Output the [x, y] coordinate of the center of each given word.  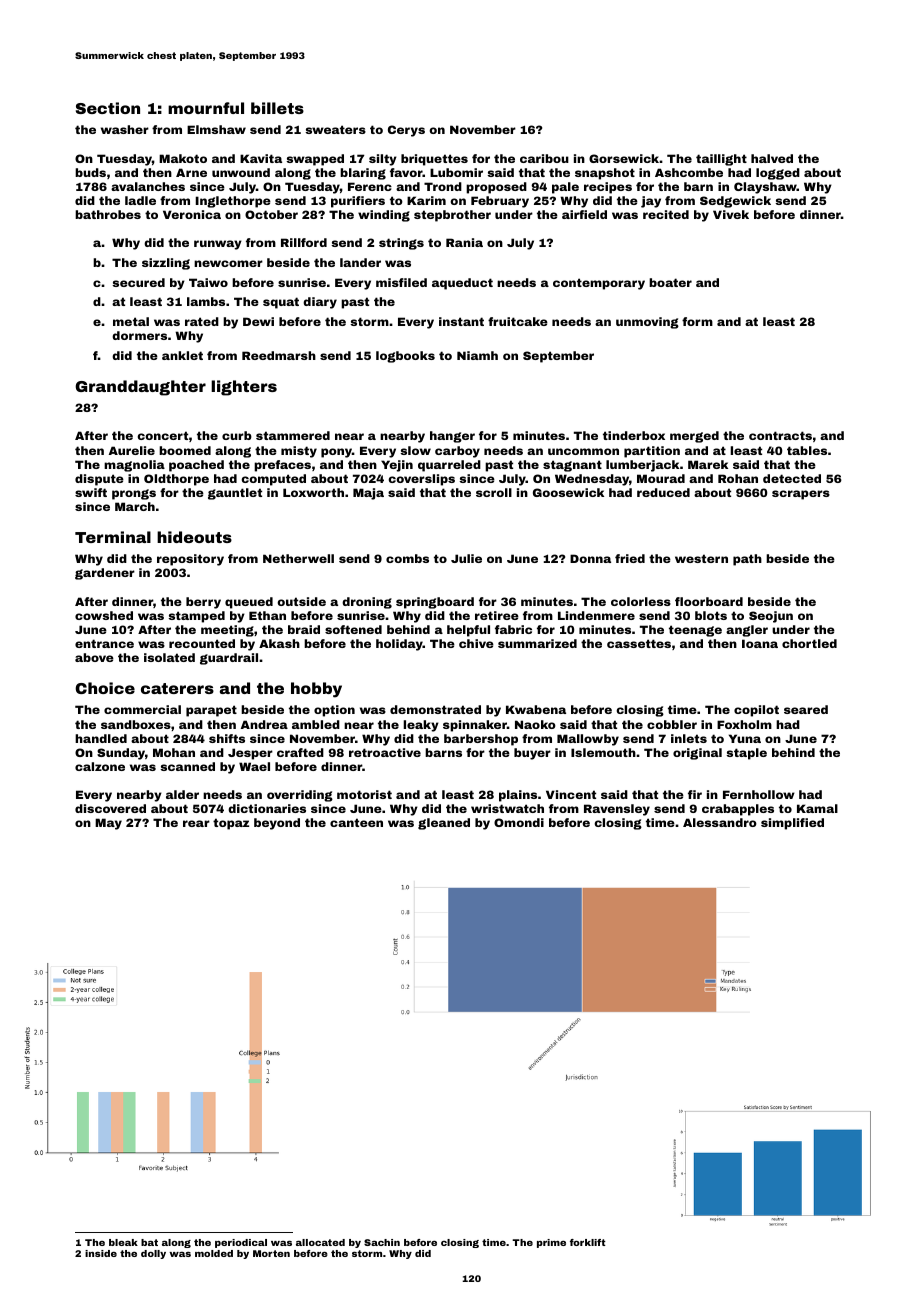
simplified [792, 824]
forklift [588, 1242]
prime [551, 1243]
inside [101, 1253]
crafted [300, 752]
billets [277, 108]
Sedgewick [735, 202]
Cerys [406, 131]
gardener [105, 574]
